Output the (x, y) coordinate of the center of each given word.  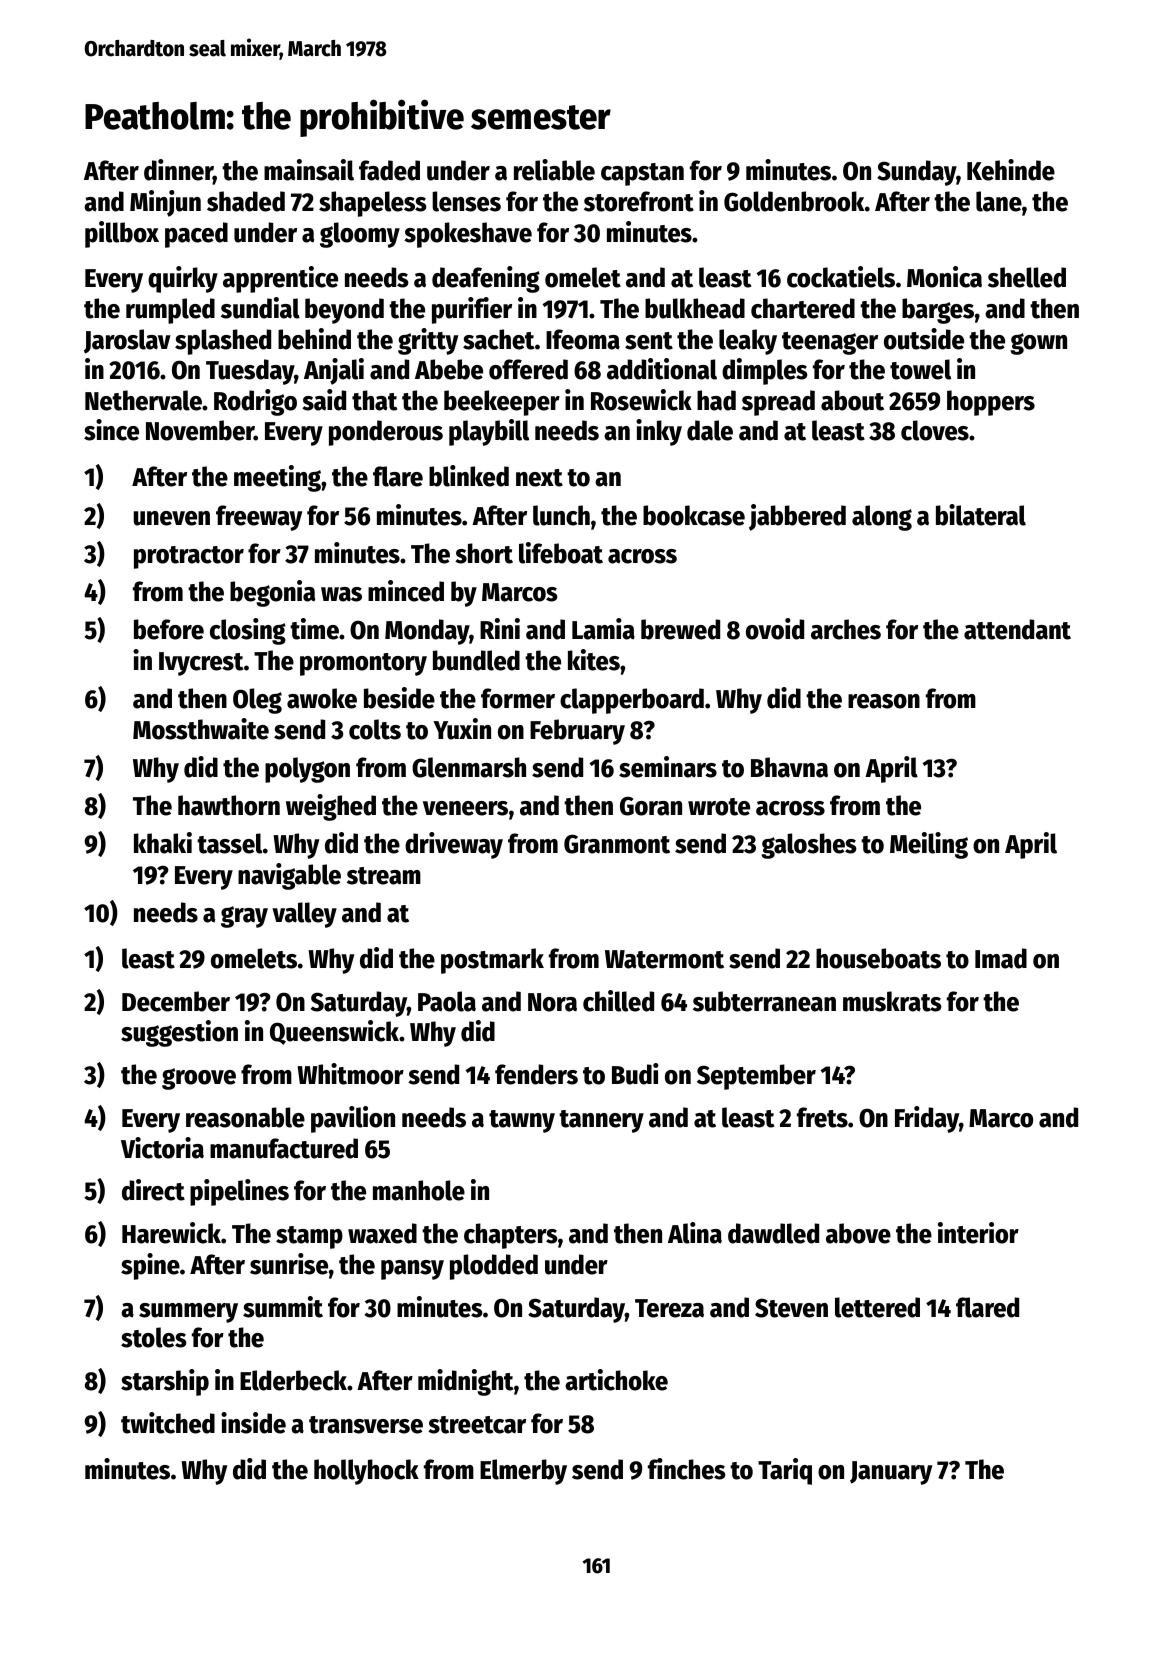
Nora (552, 1002)
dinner (178, 171)
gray (244, 917)
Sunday (916, 173)
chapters (511, 1236)
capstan (642, 174)
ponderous (386, 433)
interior (978, 1233)
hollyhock (366, 1472)
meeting (277, 478)
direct (153, 1190)
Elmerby (523, 1472)
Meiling (929, 845)
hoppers (991, 403)
